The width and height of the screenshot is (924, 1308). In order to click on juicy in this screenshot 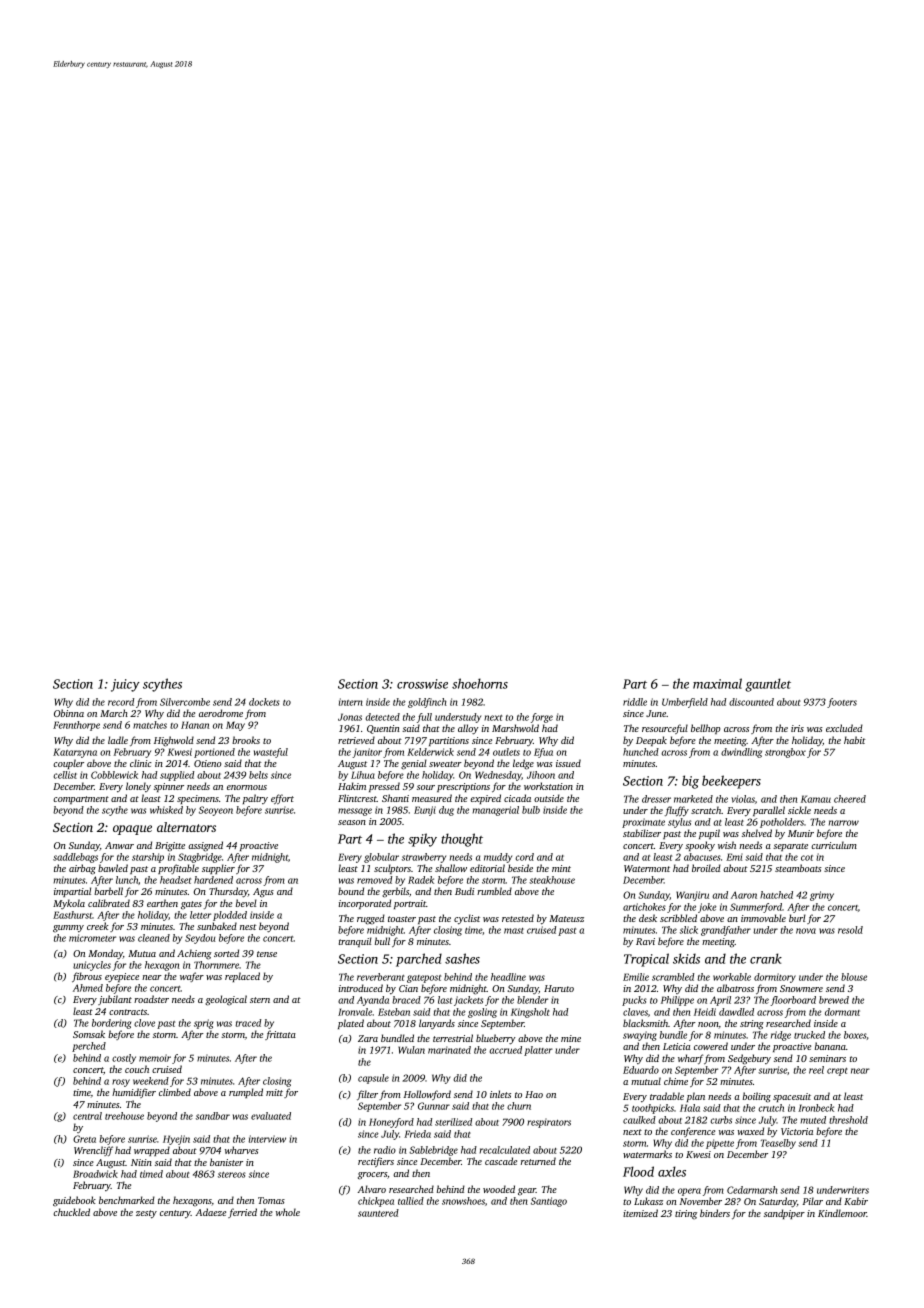, I will do `click(125, 685)`.
